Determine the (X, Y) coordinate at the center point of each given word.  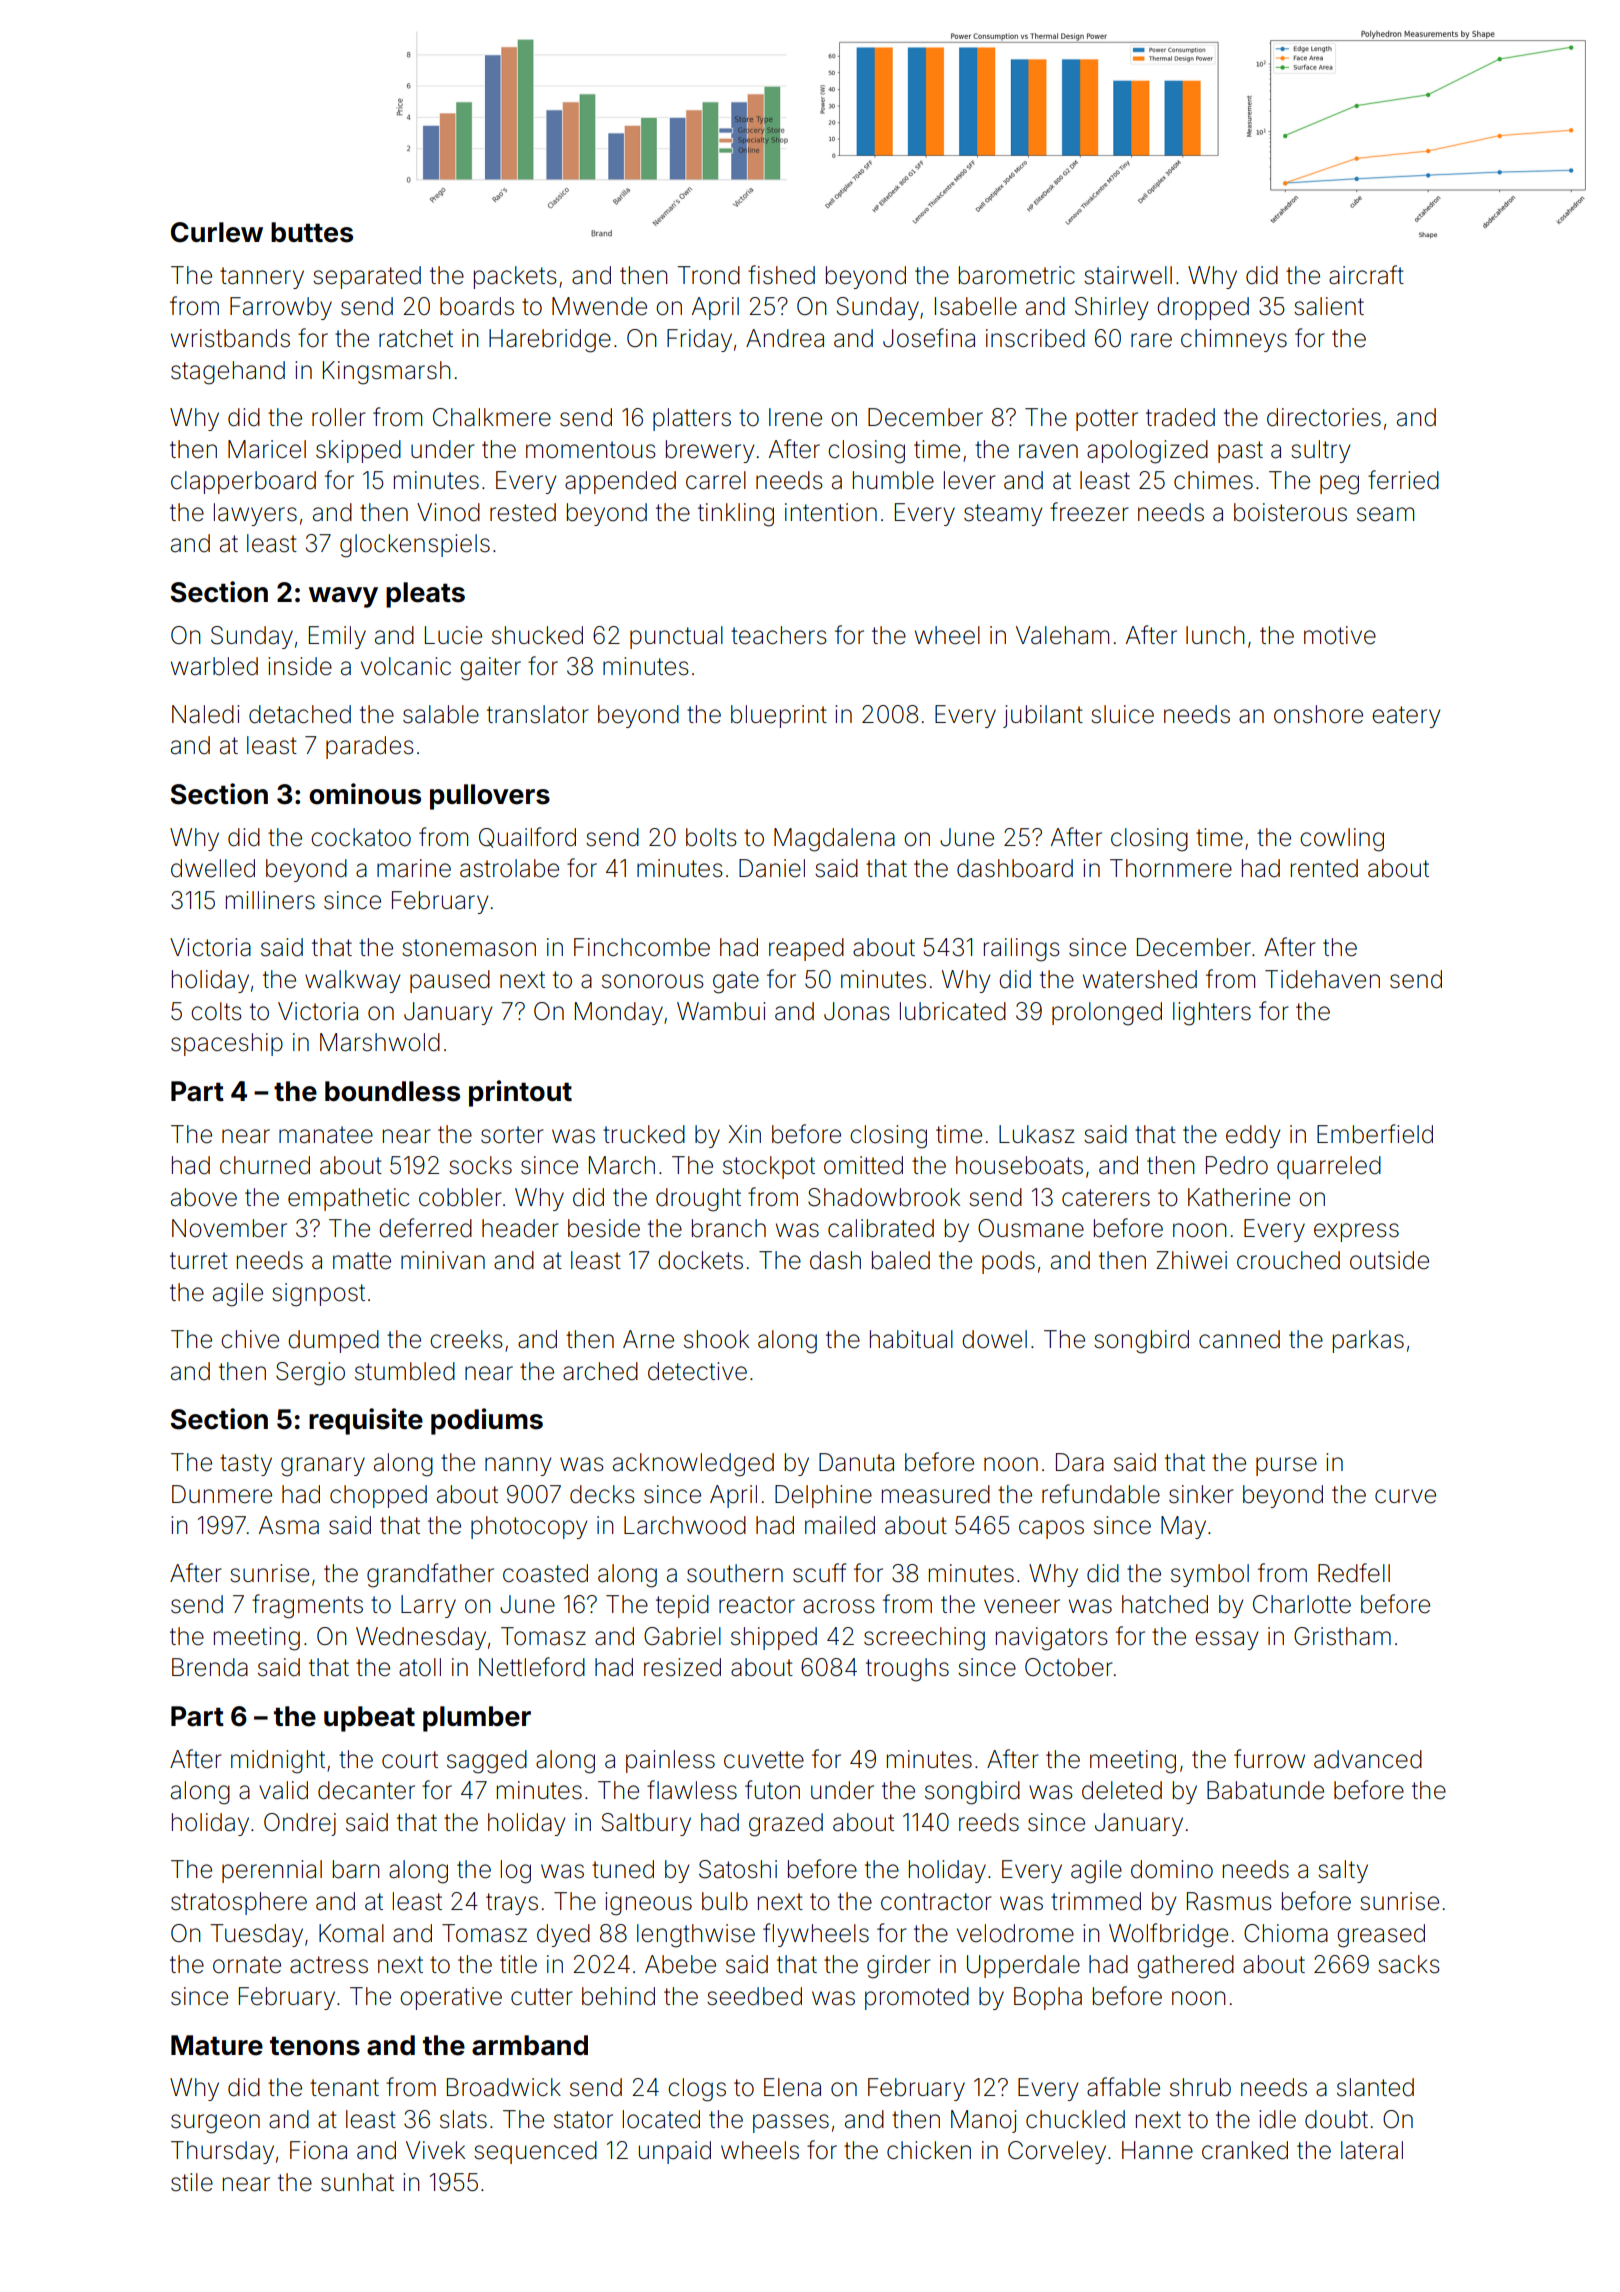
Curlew (217, 232)
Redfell (1354, 1573)
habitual (911, 1339)
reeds (989, 1822)
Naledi (205, 714)
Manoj (983, 2121)
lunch (1215, 635)
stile (192, 2182)
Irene (795, 417)
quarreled (1329, 1167)
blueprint (779, 716)
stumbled (405, 1371)
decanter (366, 1790)
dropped (1203, 308)
